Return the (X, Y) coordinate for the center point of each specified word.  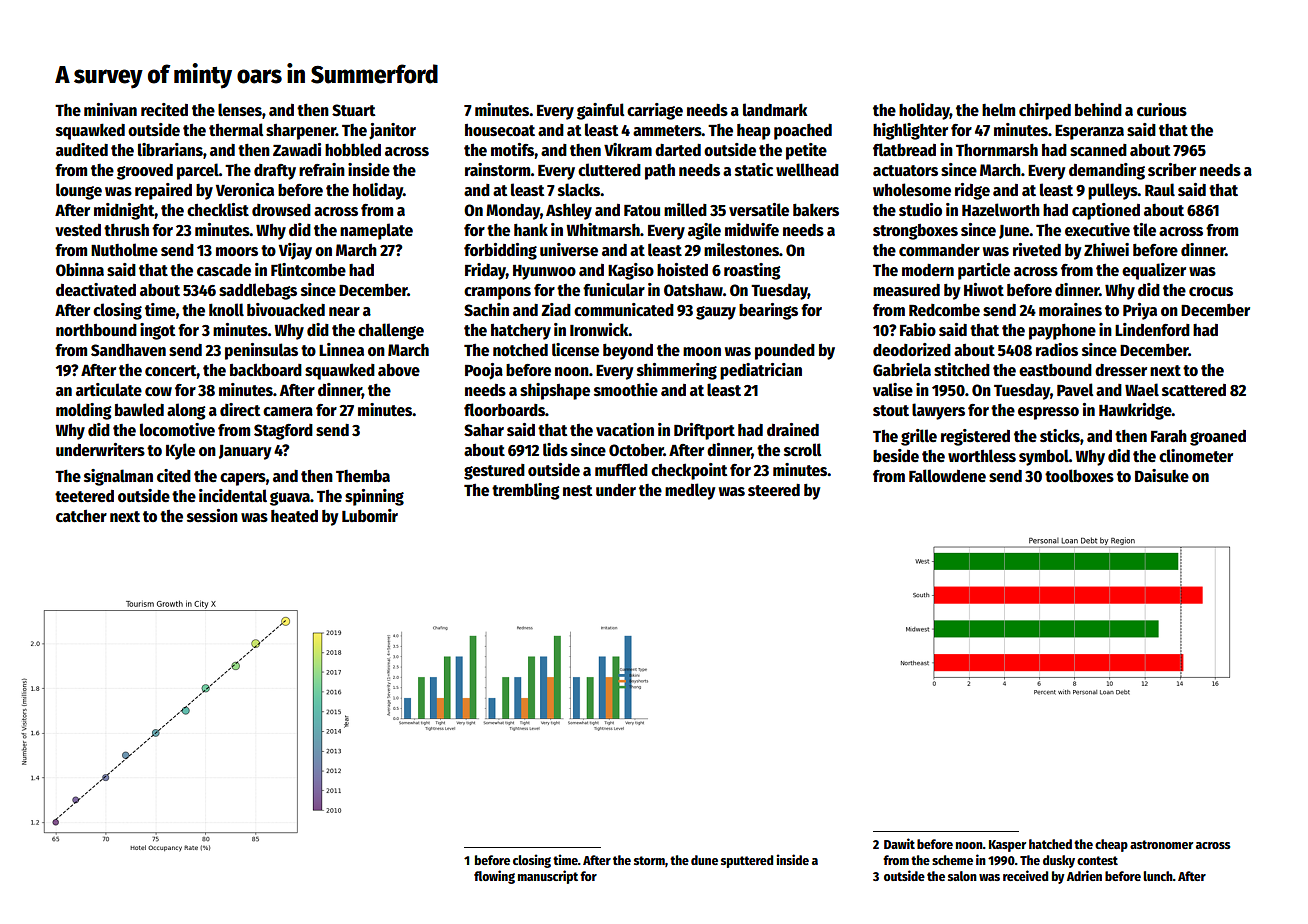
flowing (494, 877)
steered (774, 490)
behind (1098, 109)
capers (243, 479)
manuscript (548, 877)
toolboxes (1079, 476)
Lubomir (370, 515)
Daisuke (1162, 475)
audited (82, 150)
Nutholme (124, 249)
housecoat (500, 130)
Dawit (899, 843)
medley (690, 491)
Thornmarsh (997, 149)
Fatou (642, 210)
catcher (81, 516)
